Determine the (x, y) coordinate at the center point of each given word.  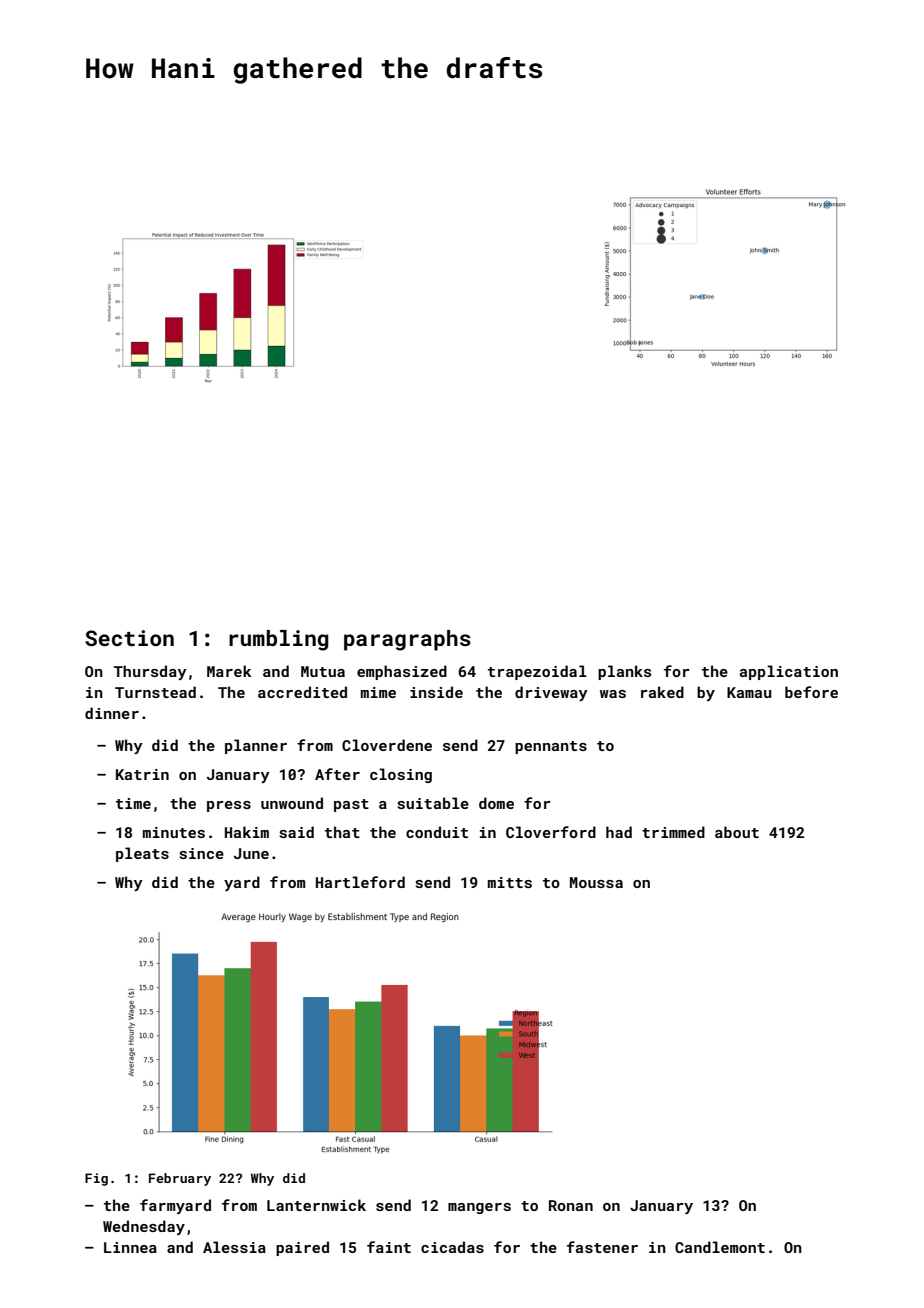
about (737, 832)
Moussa (596, 882)
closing (401, 775)
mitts (510, 882)
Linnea (130, 1247)
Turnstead (155, 692)
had (619, 832)
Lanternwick (316, 1205)
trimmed (673, 832)
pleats (142, 854)
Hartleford (360, 882)
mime (378, 692)
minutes (174, 832)
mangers (479, 1208)
